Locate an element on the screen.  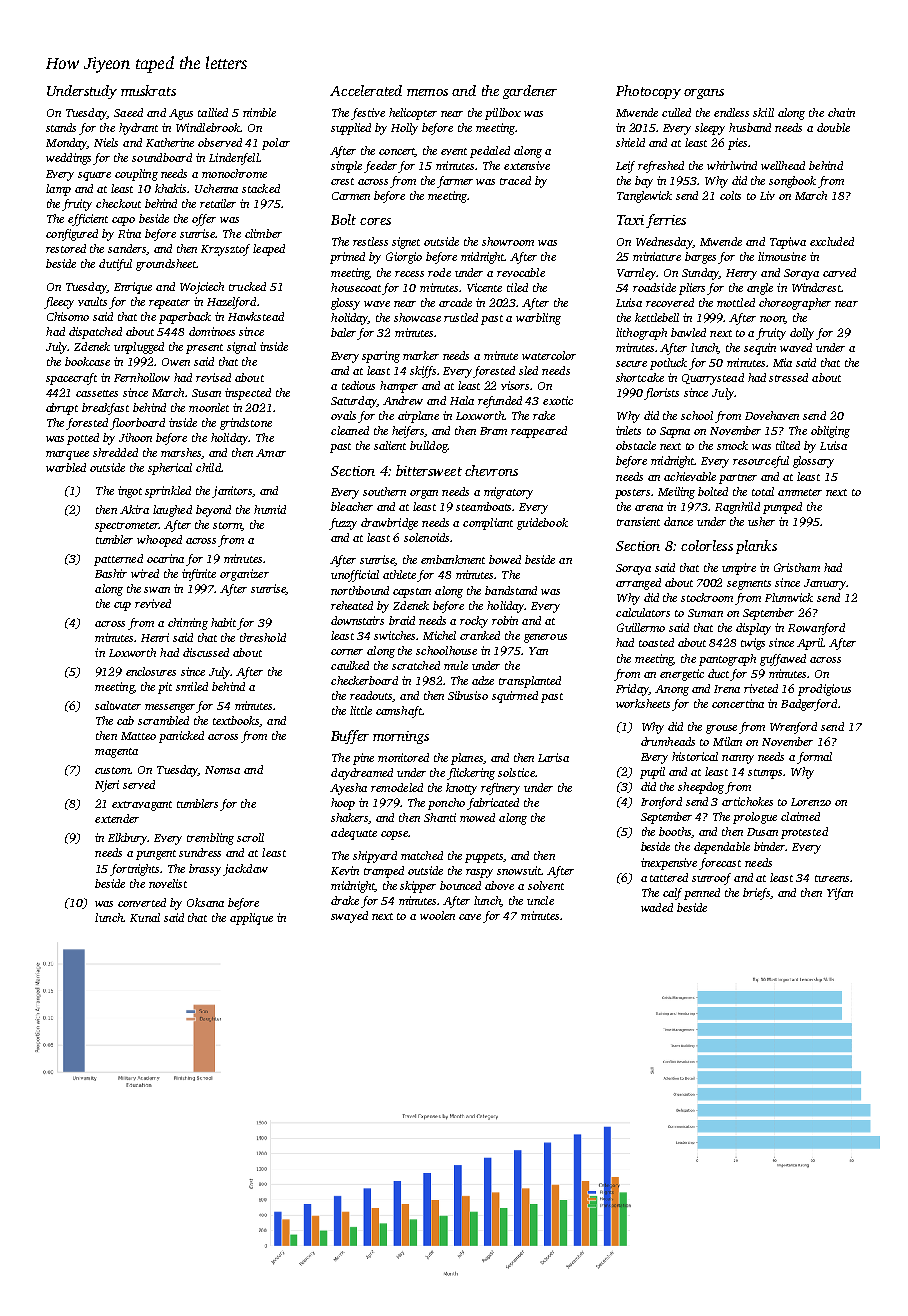
prodigious is located at coordinates (824, 690).
